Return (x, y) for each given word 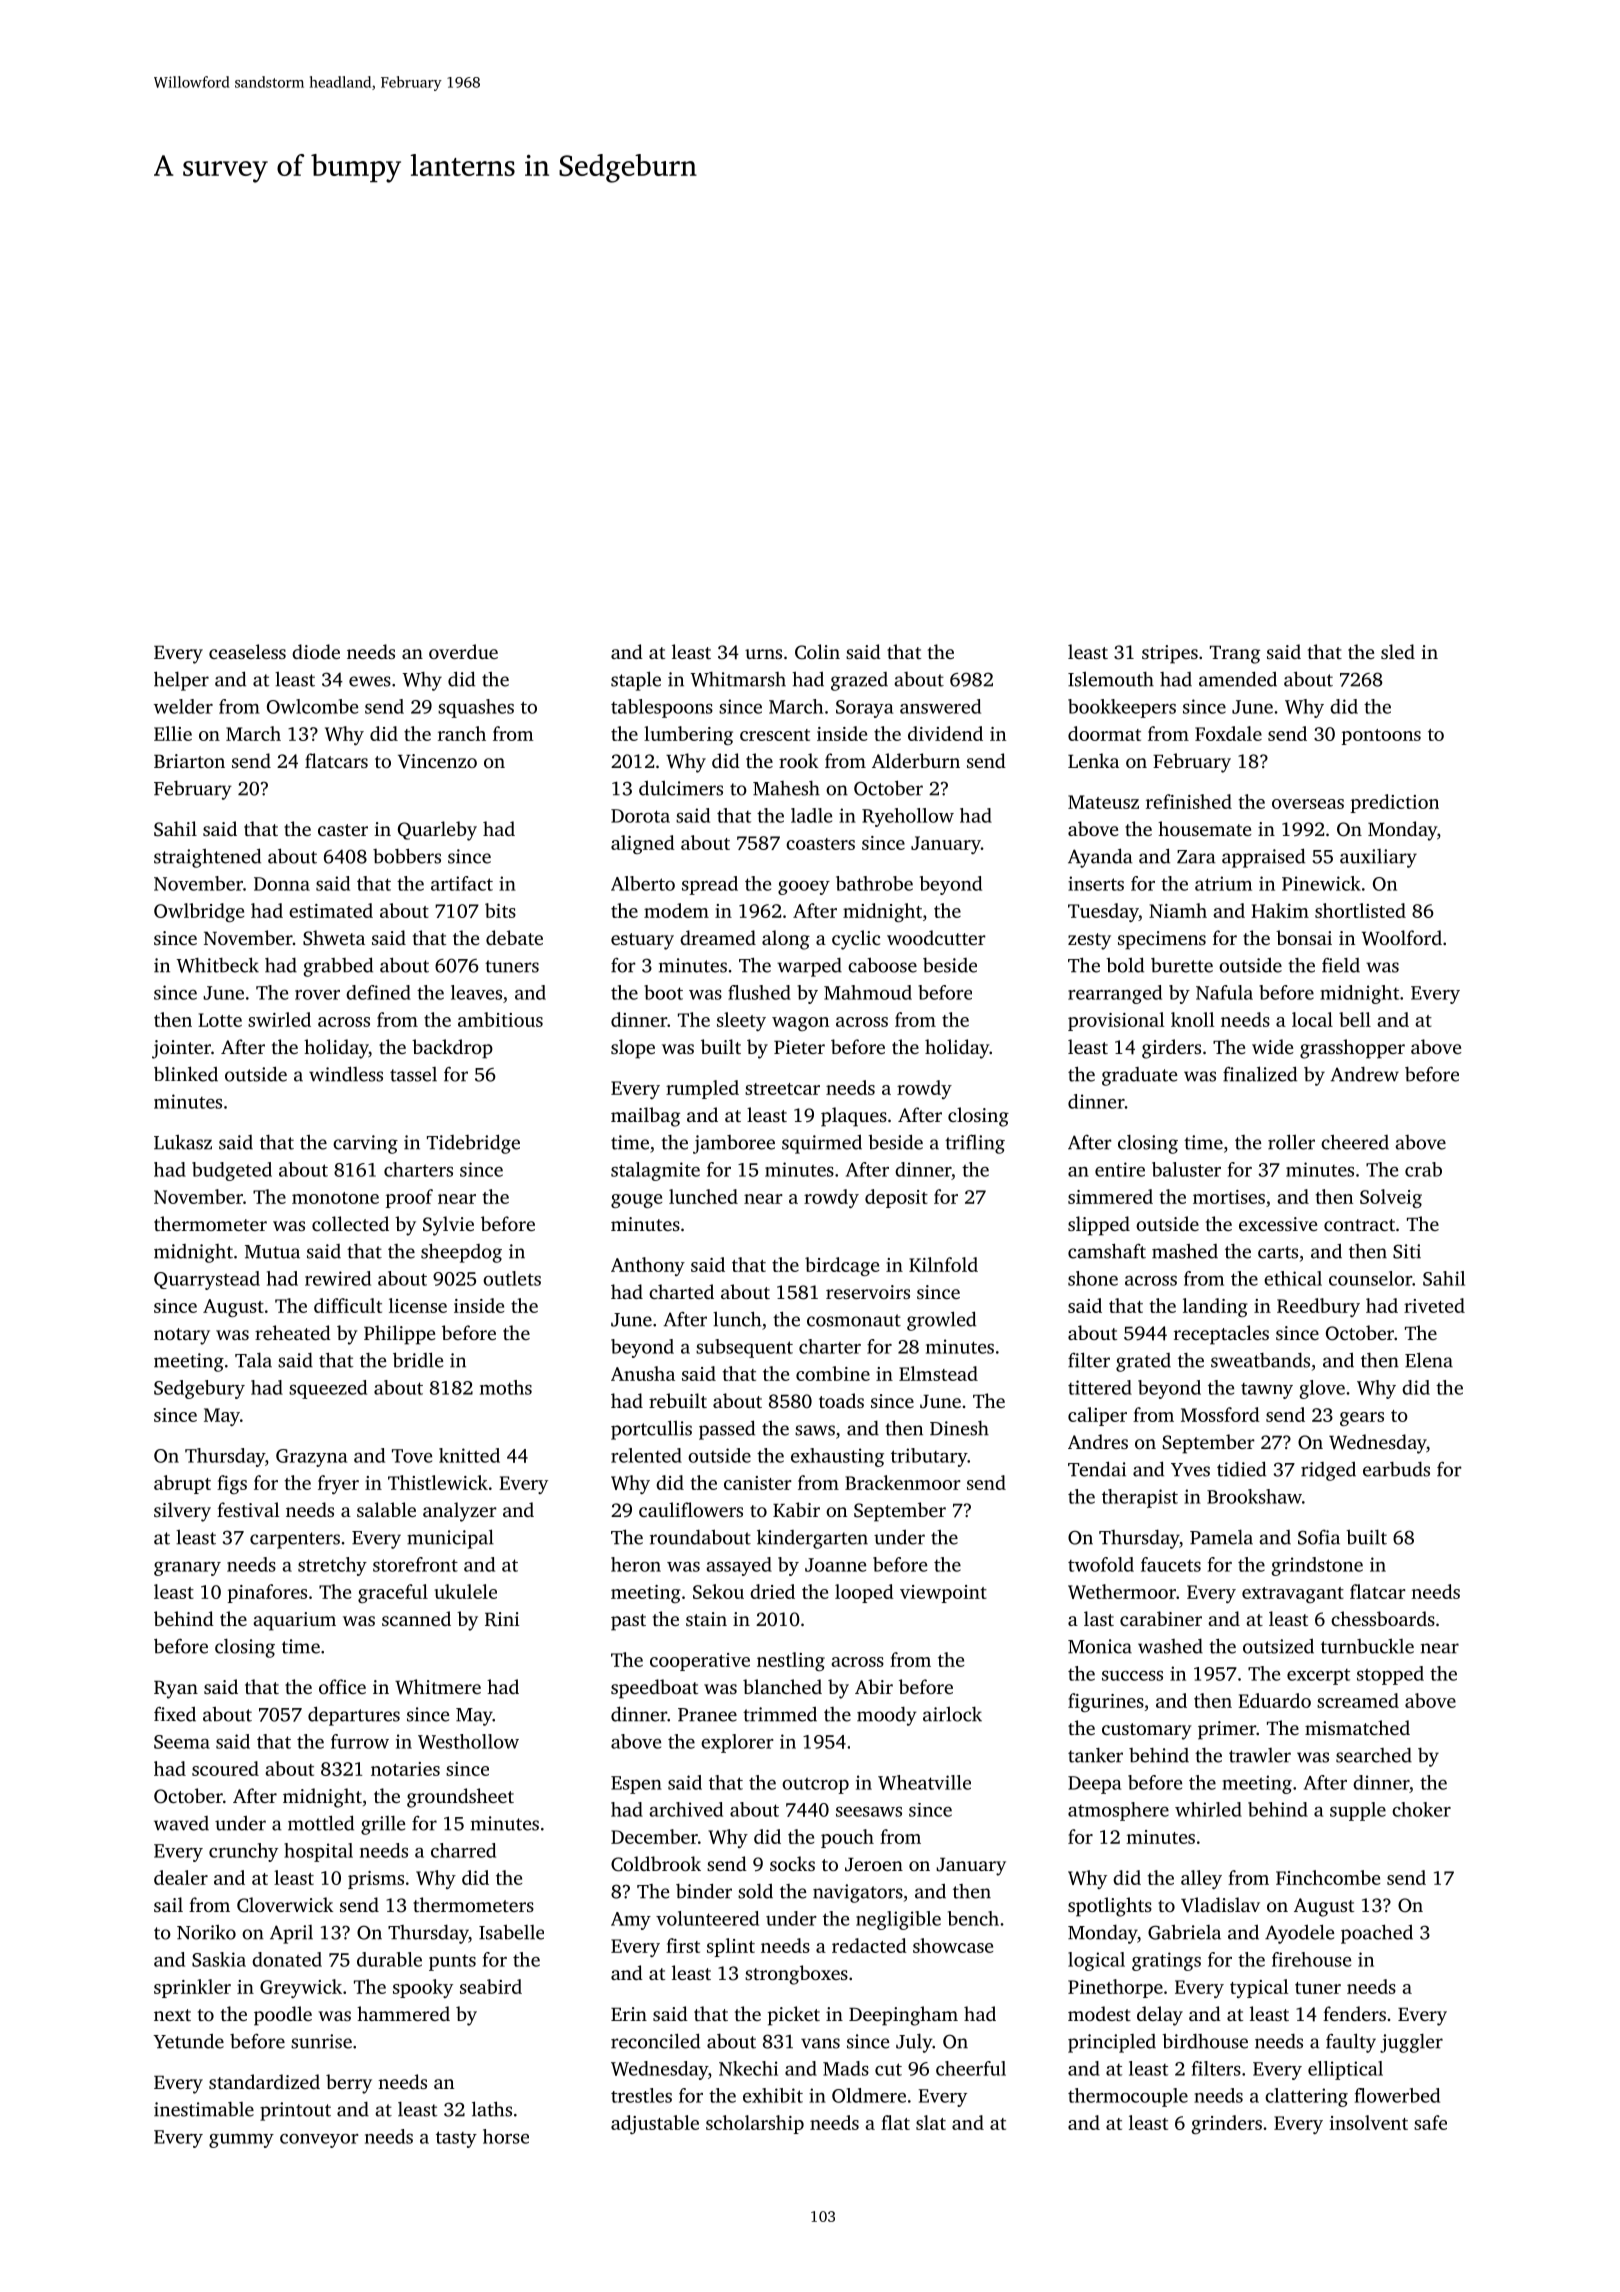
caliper (1097, 1416)
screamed (1358, 1700)
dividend (945, 733)
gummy (241, 2141)
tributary (929, 1457)
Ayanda (1100, 858)
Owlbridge (199, 912)
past (628, 1622)
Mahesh (786, 788)
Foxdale (1228, 733)
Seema (182, 1742)
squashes (476, 708)
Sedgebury (199, 1389)
